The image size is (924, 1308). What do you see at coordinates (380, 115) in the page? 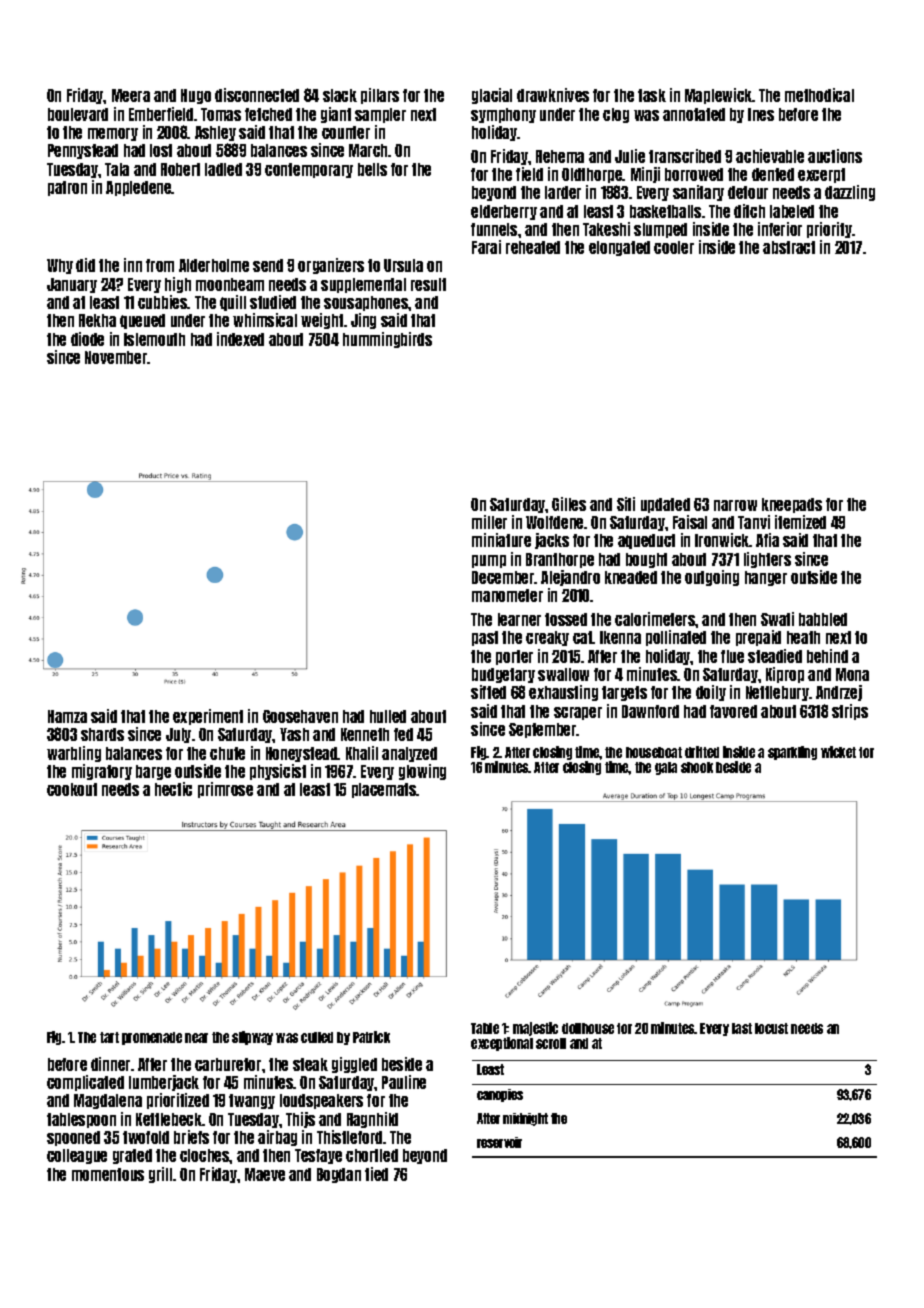
I see `sampler` at bounding box center [380, 115].
